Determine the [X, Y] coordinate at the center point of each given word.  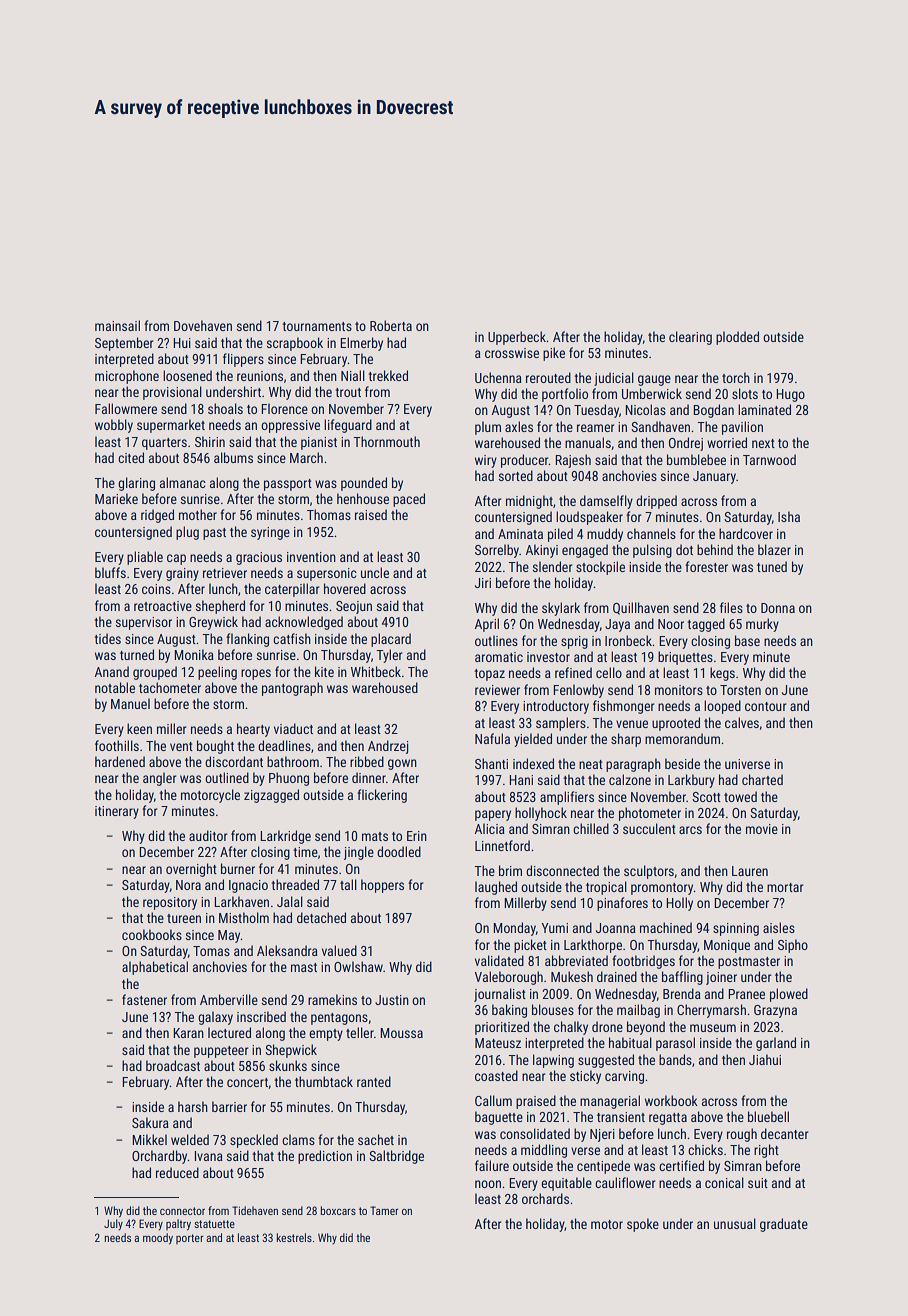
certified [681, 1165]
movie [762, 829]
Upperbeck [517, 338]
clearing [690, 338]
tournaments [317, 326]
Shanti [491, 763]
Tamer [384, 1210]
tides [107, 638]
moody [158, 1239]
